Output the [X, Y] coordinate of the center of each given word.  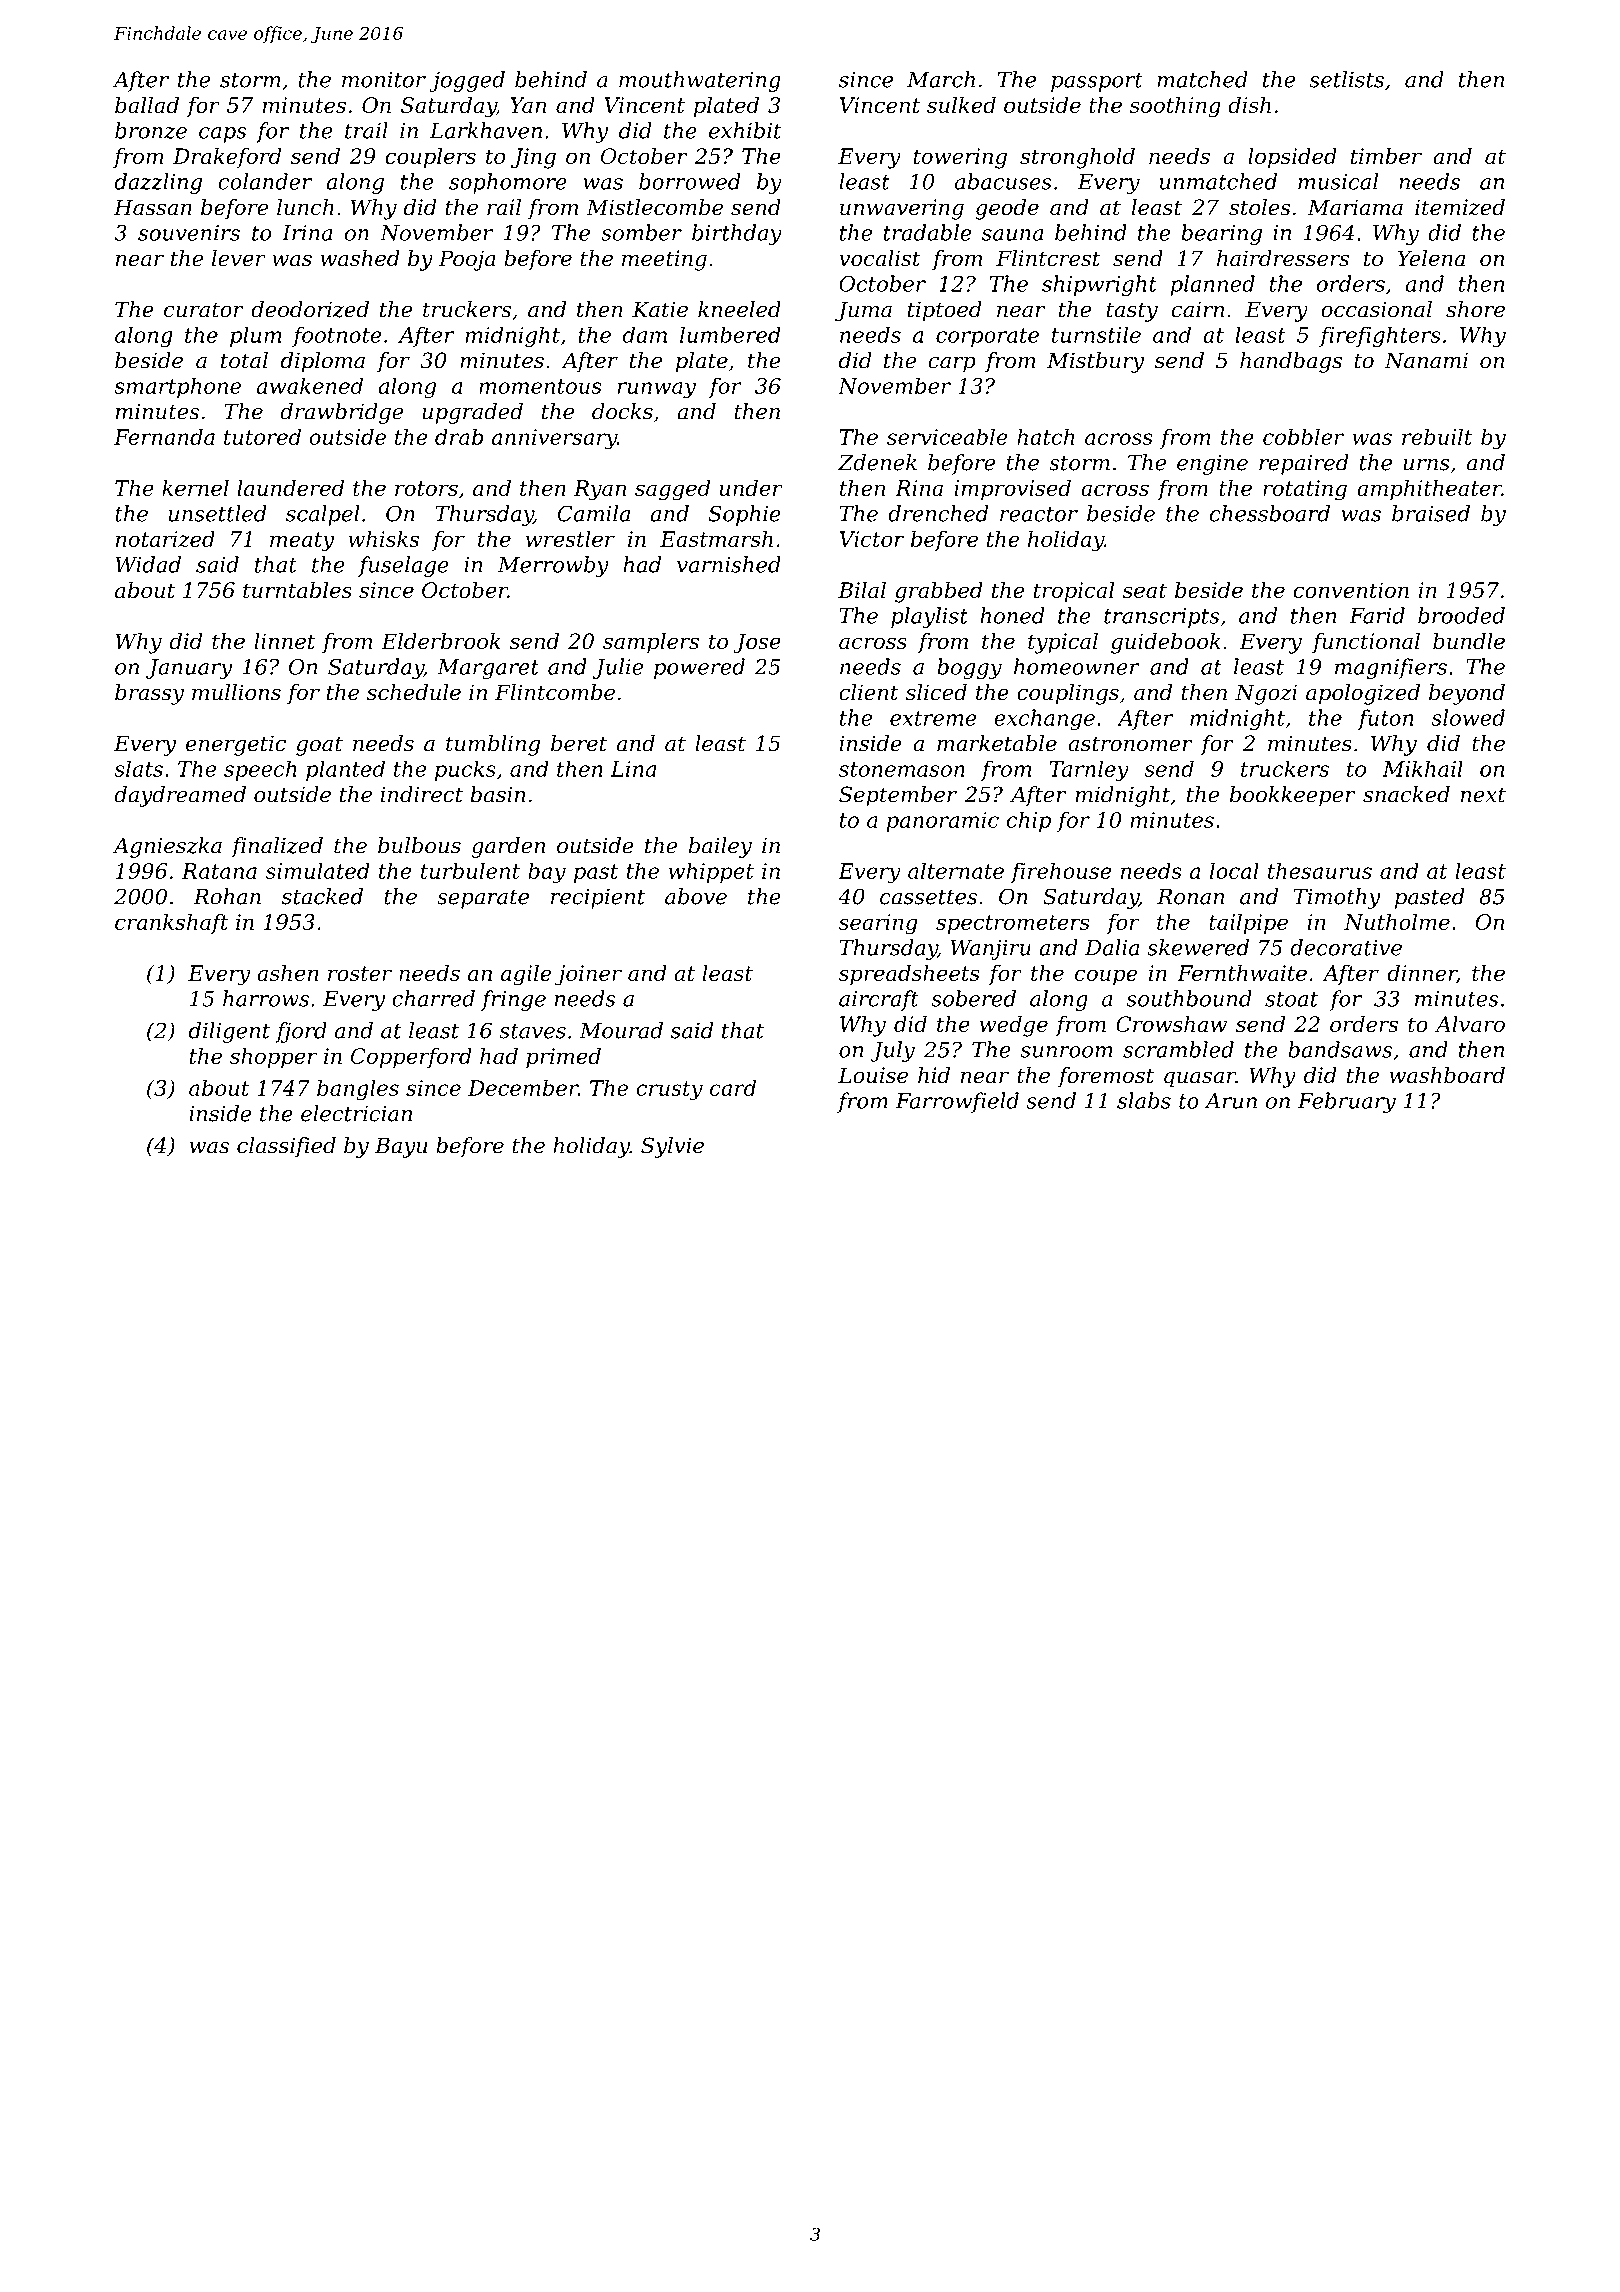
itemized [1460, 207]
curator [204, 310]
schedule [414, 692]
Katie [660, 309]
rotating [1305, 490]
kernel [195, 487]
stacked [322, 896]
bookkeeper [1292, 796]
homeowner [1077, 666]
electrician [356, 1113]
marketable [997, 743]
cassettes [928, 897]
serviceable [947, 436]
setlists [1347, 79]
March [941, 79]
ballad [147, 105]
